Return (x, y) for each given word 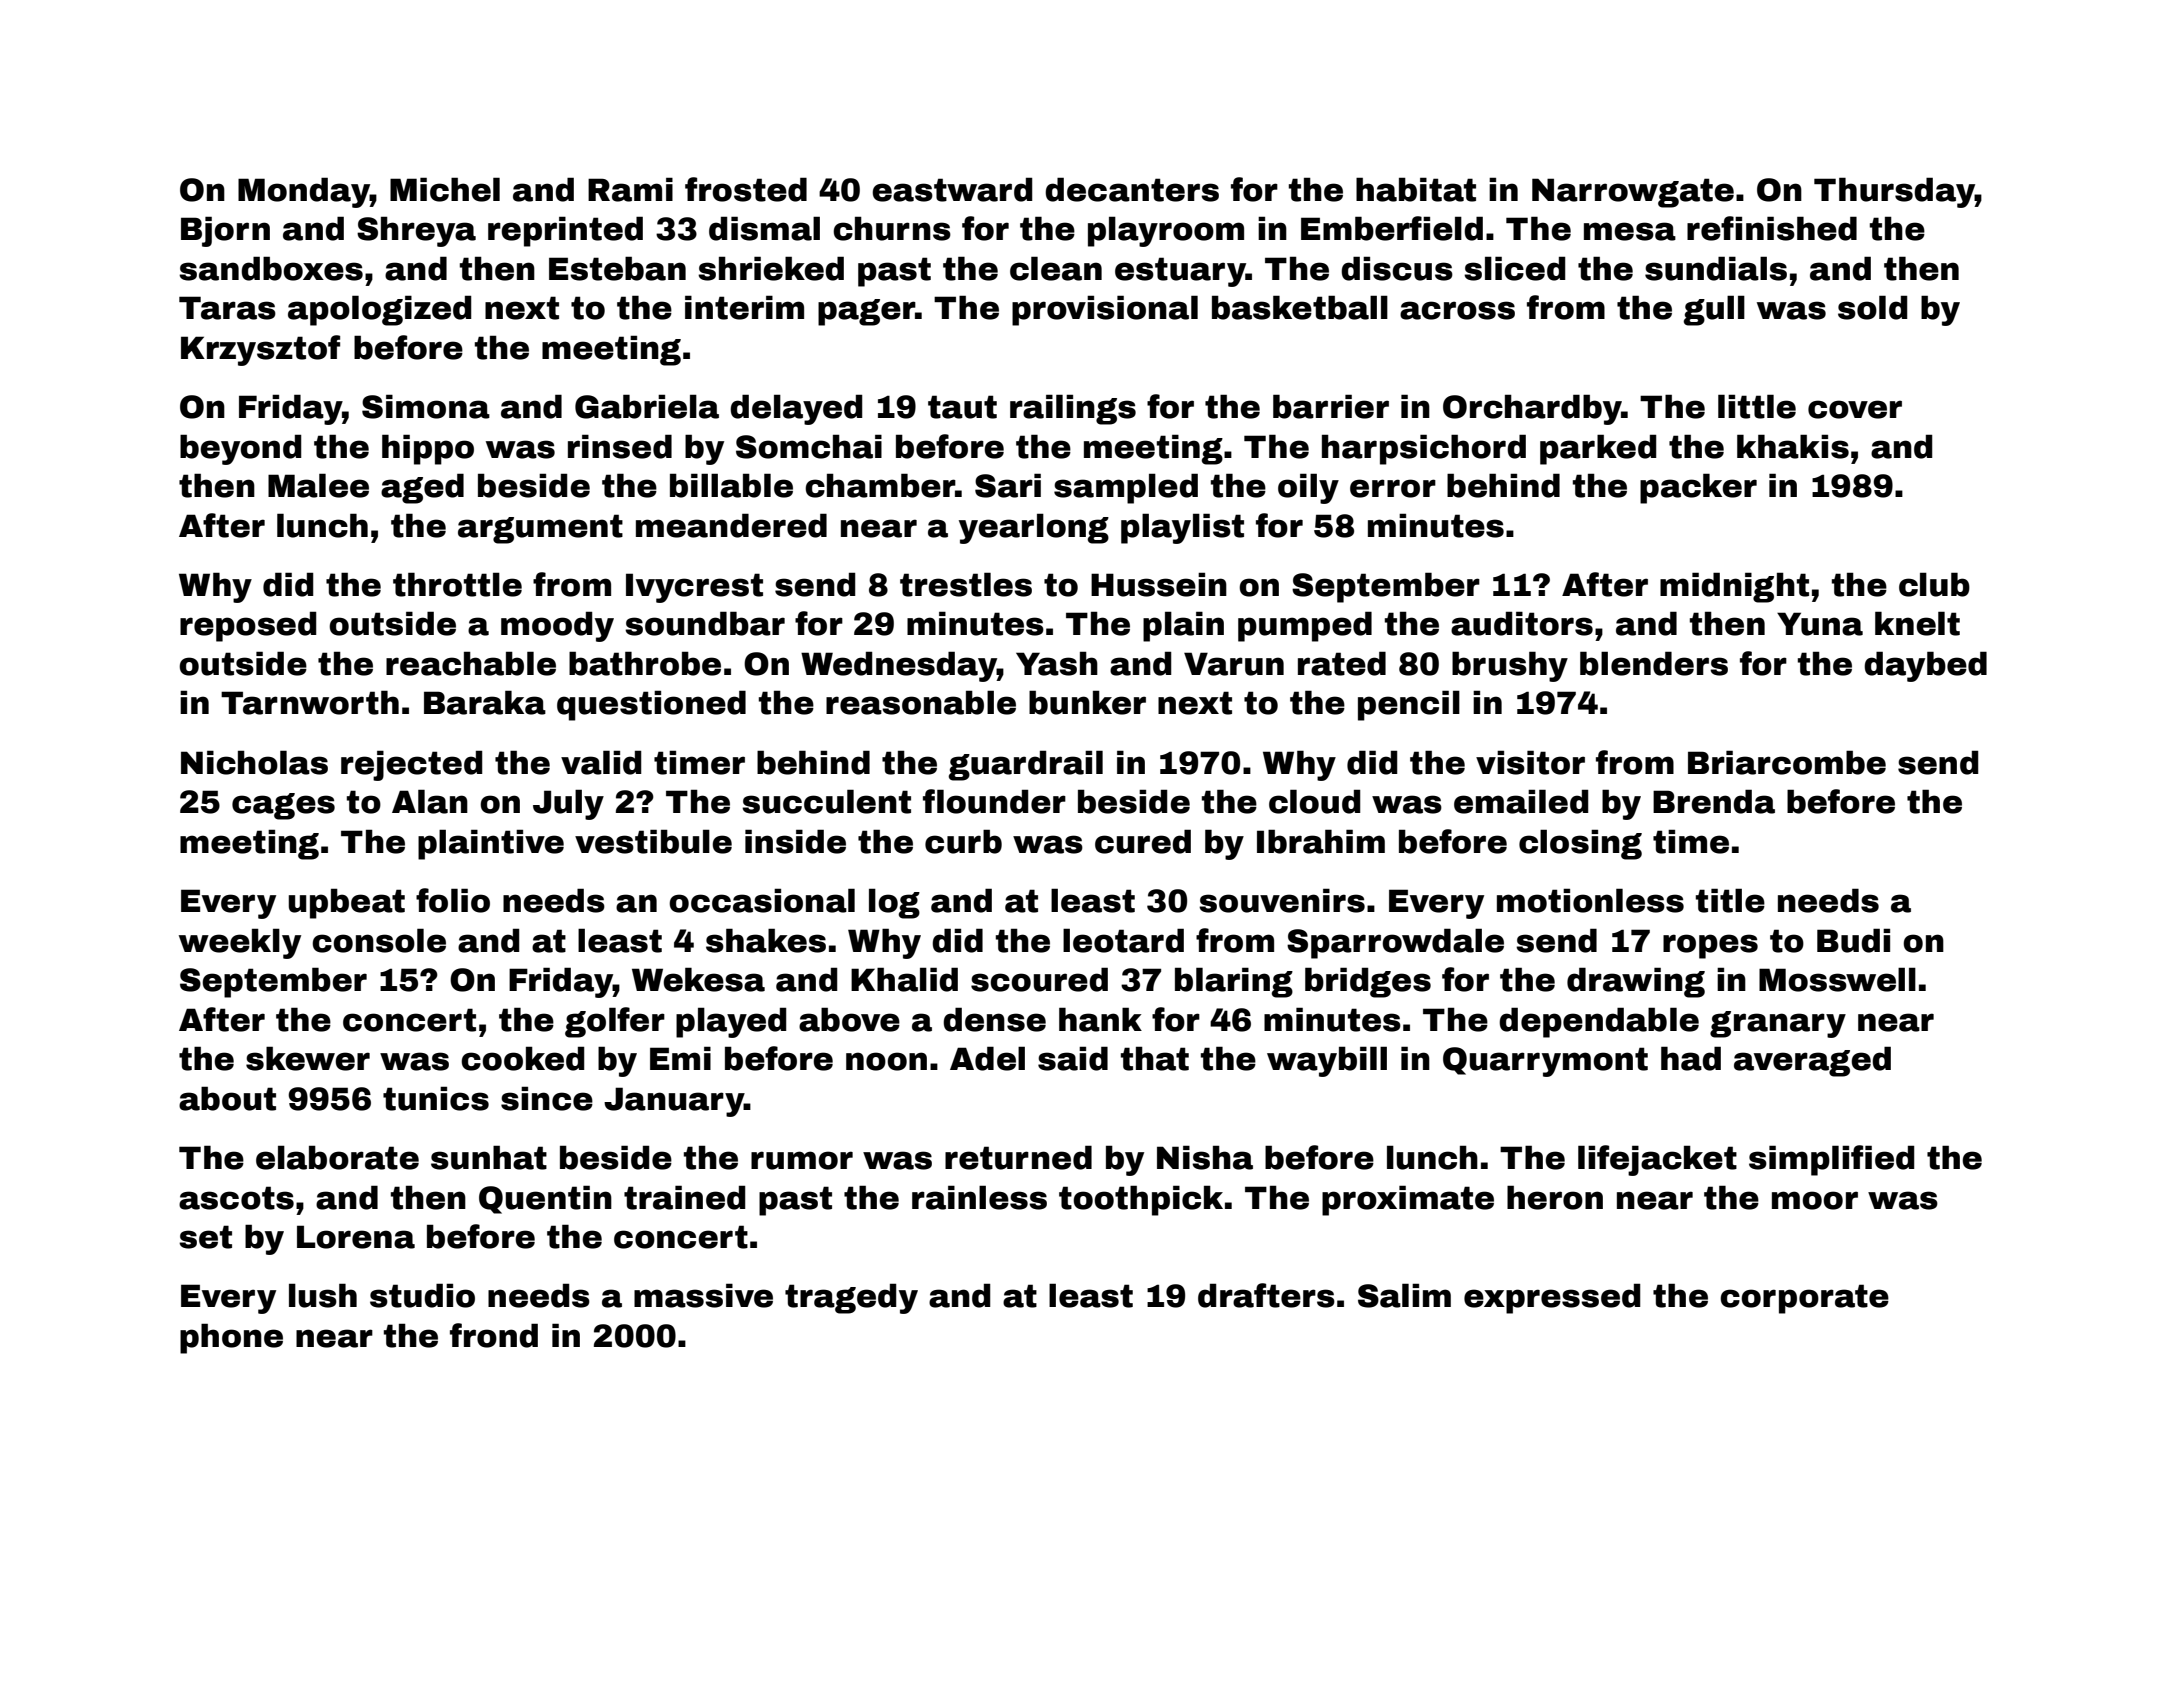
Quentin (545, 1199)
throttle (457, 584)
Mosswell (1837, 979)
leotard (1123, 940)
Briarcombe (1787, 762)
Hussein (1159, 584)
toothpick (1141, 1200)
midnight (1734, 587)
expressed (1552, 1298)
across (1457, 310)
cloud (1314, 801)
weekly (240, 943)
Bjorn (225, 231)
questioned (651, 705)
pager (866, 312)
